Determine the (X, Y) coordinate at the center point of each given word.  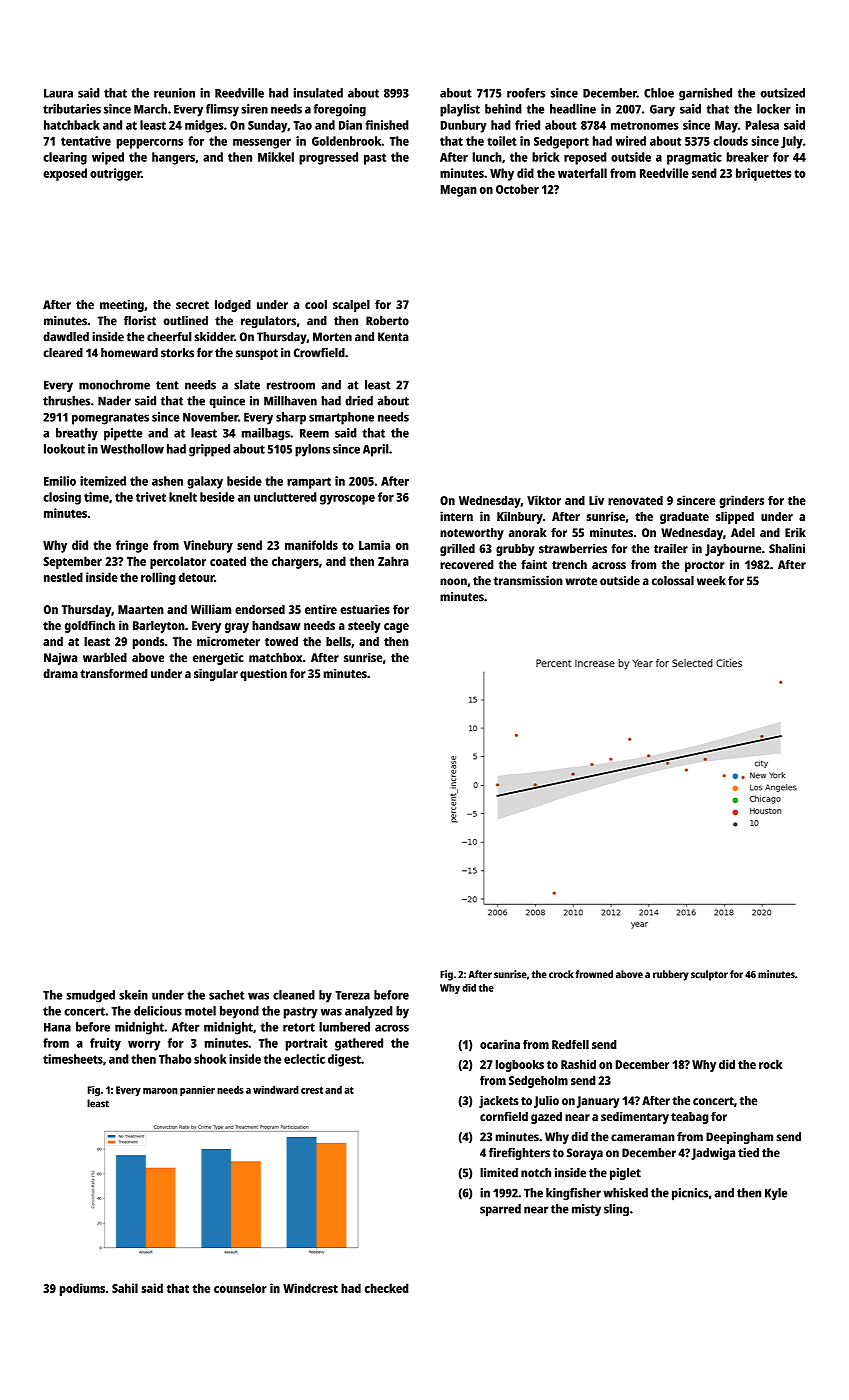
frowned (594, 974)
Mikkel (276, 157)
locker (774, 109)
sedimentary (635, 1118)
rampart (309, 483)
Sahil (125, 1288)
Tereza (352, 995)
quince (227, 402)
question (263, 675)
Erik (795, 532)
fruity (105, 1044)
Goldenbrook (346, 141)
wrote (581, 581)
